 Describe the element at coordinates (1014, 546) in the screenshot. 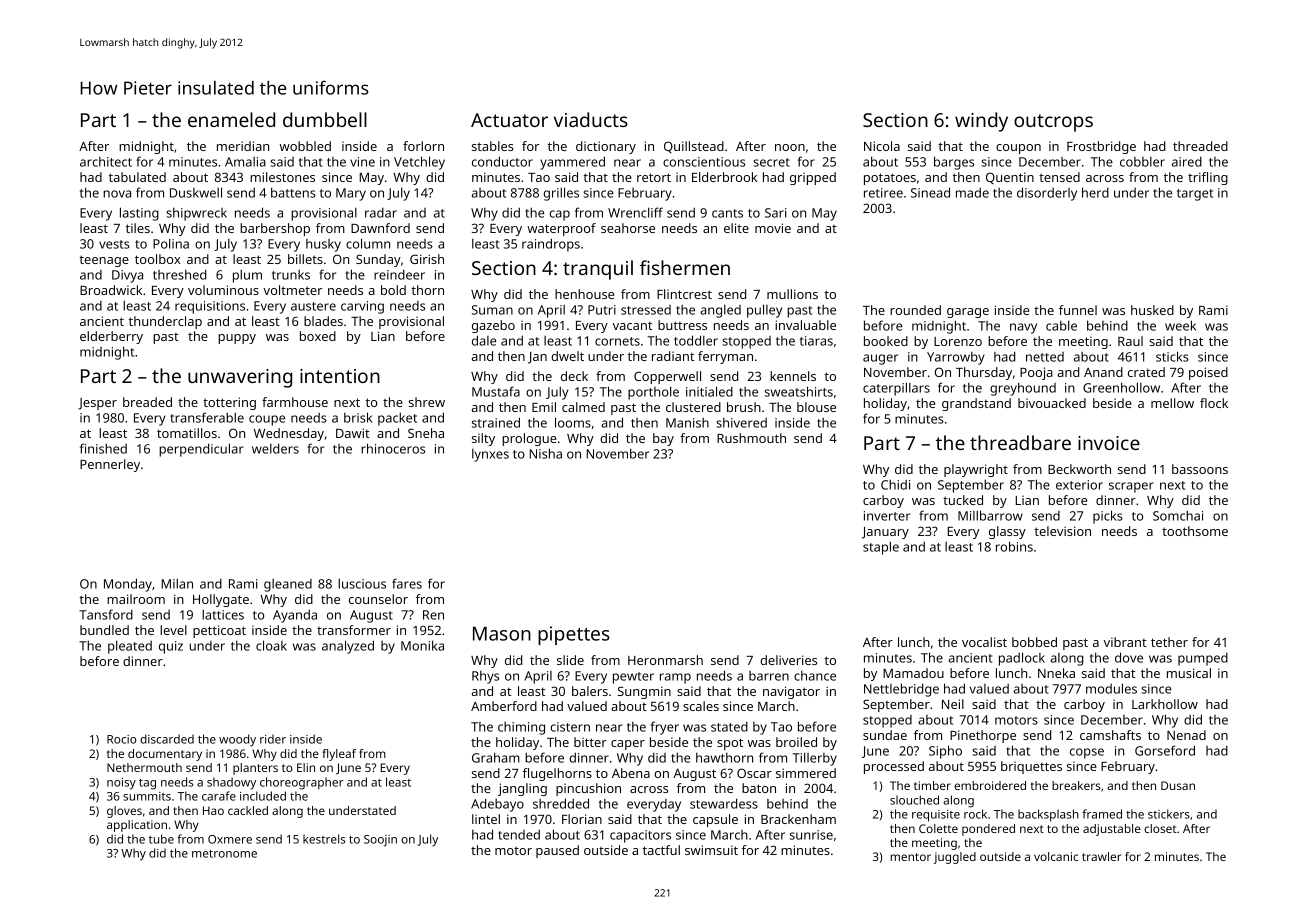

I see `robins` at that location.
